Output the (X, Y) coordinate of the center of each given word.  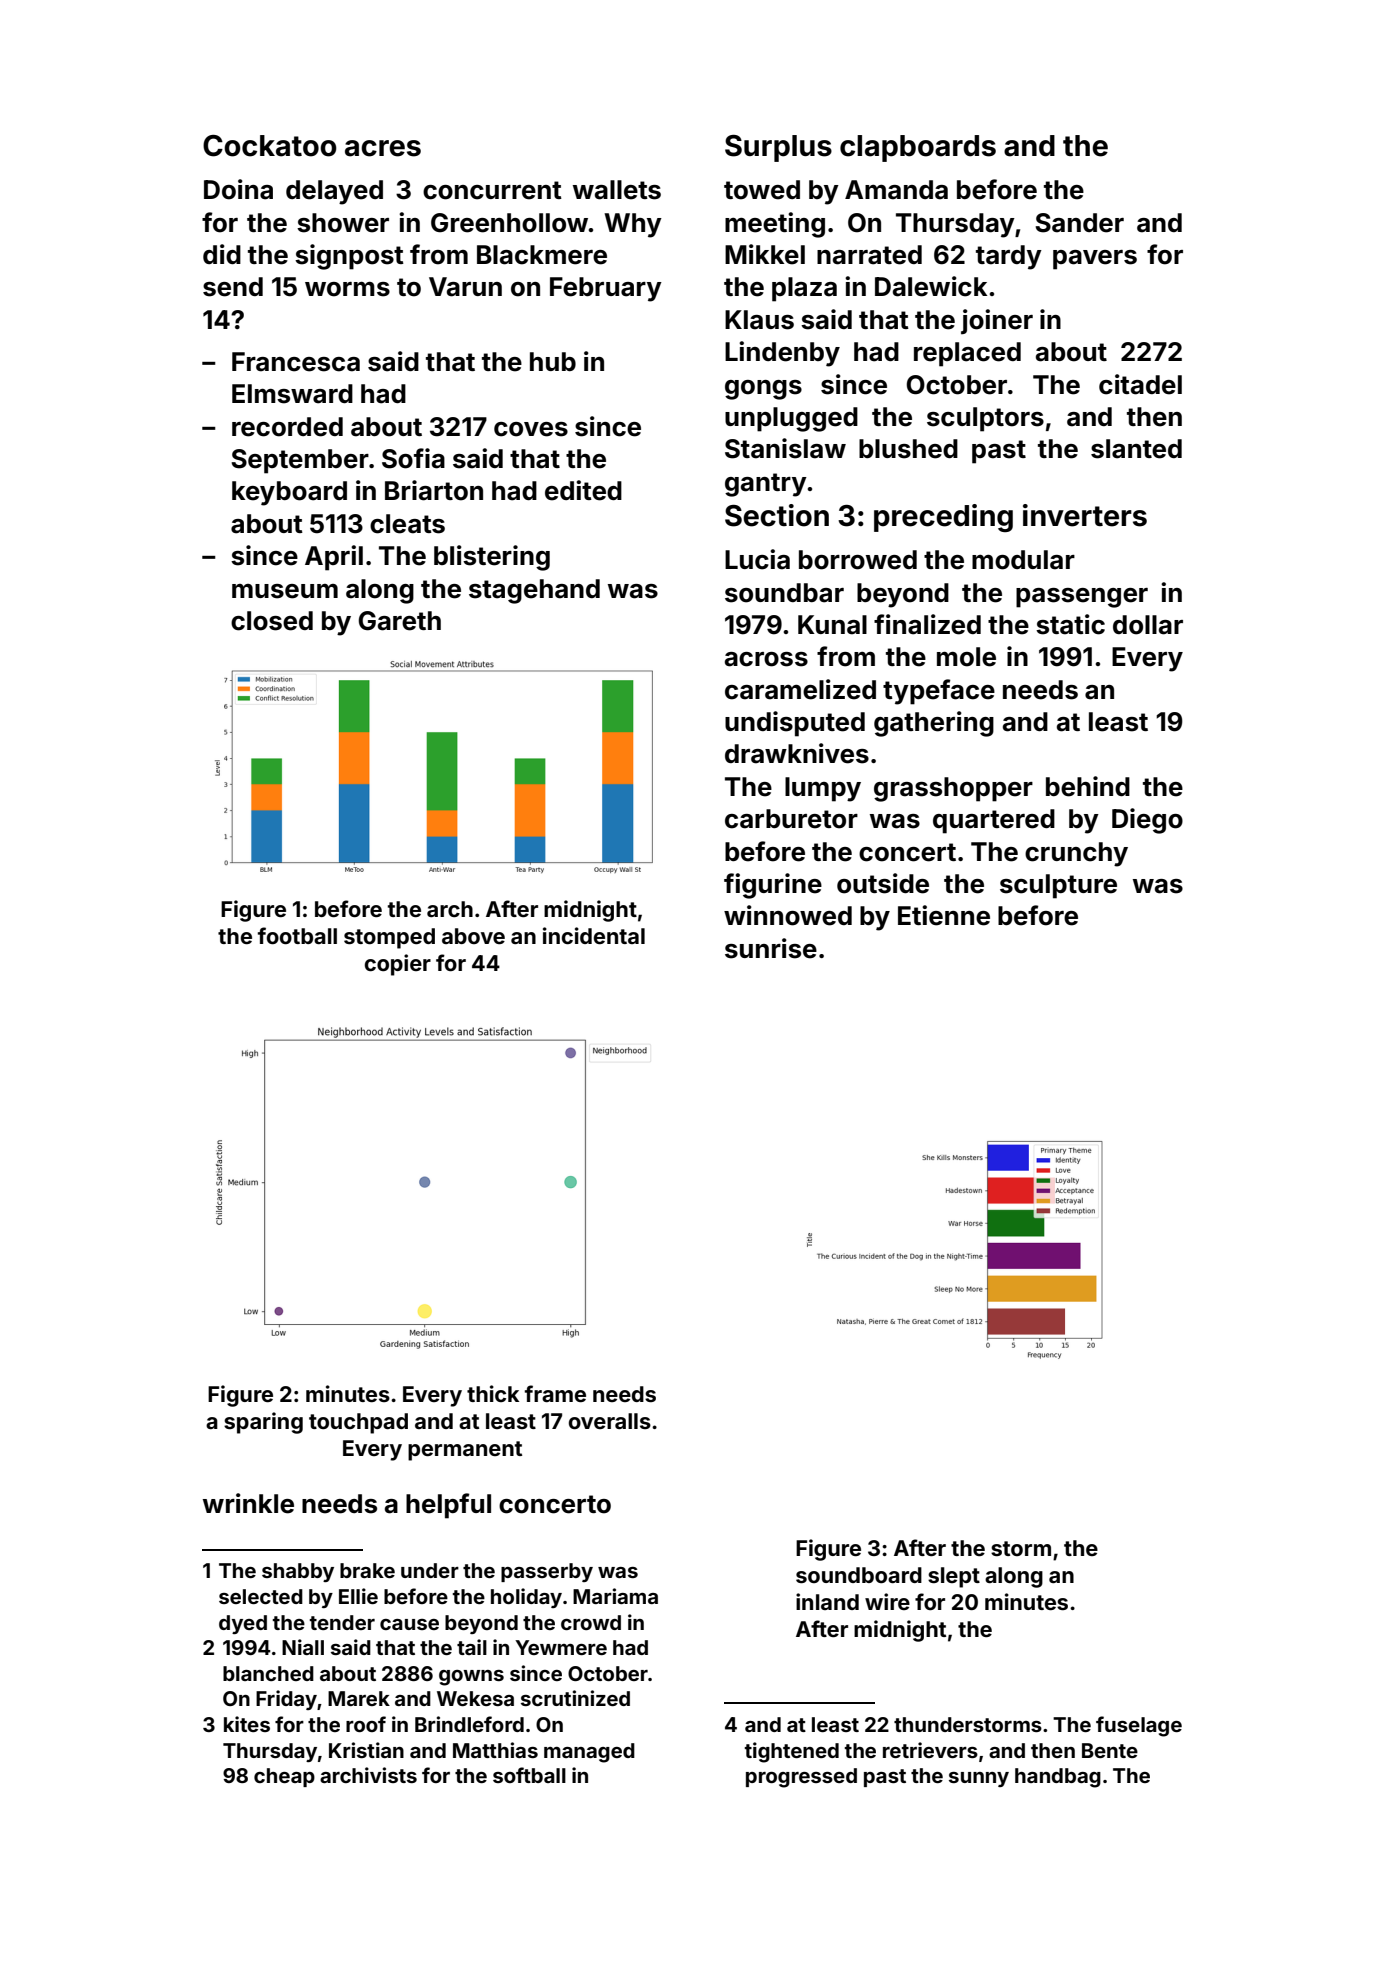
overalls (610, 1421)
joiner (997, 321)
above (473, 936)
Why (633, 225)
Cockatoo (270, 146)
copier (398, 965)
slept (954, 1577)
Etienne (944, 915)
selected (261, 1596)
